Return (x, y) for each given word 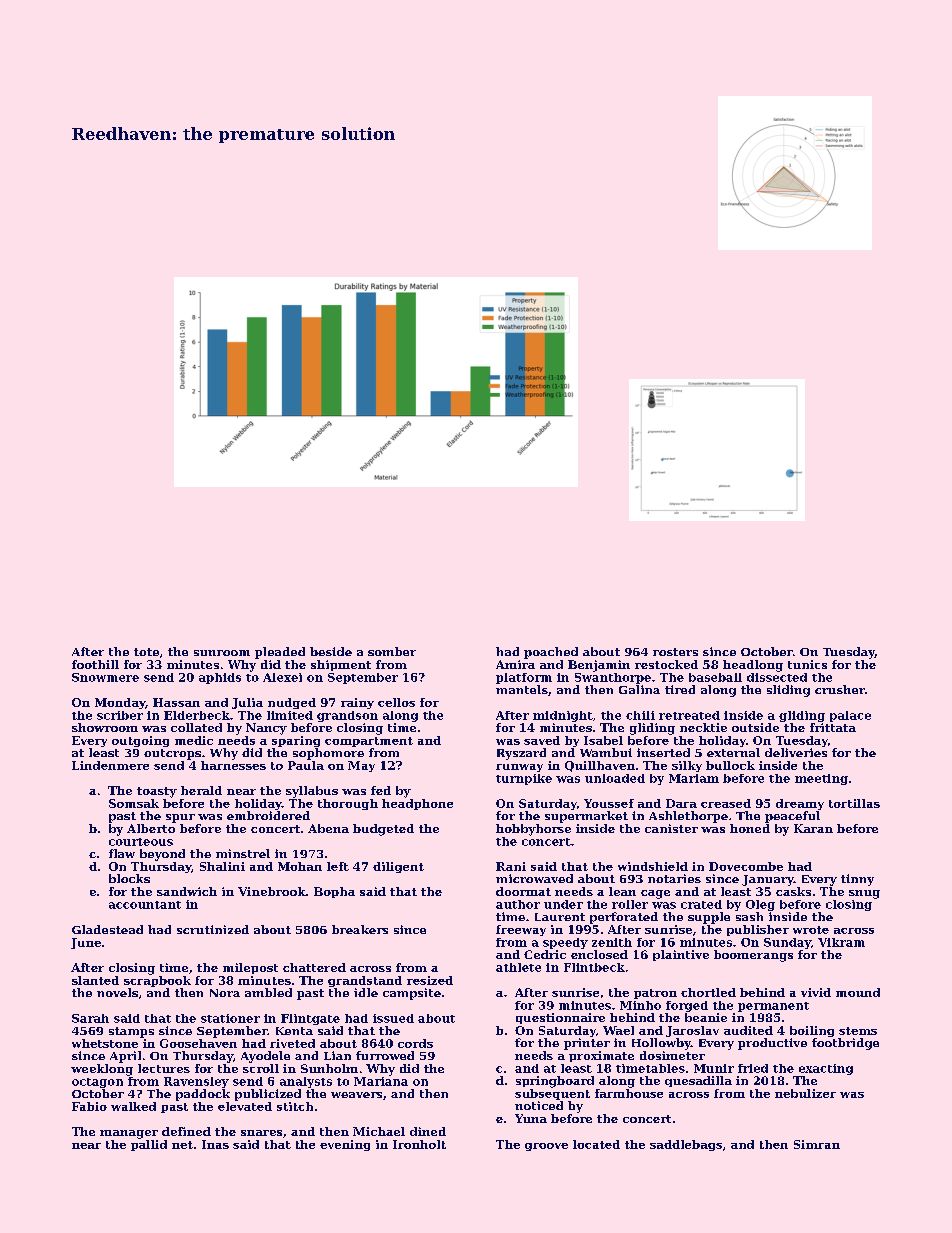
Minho (640, 1005)
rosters (675, 652)
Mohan (300, 866)
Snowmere (105, 677)
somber (392, 651)
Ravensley (196, 1082)
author (518, 904)
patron (655, 994)
